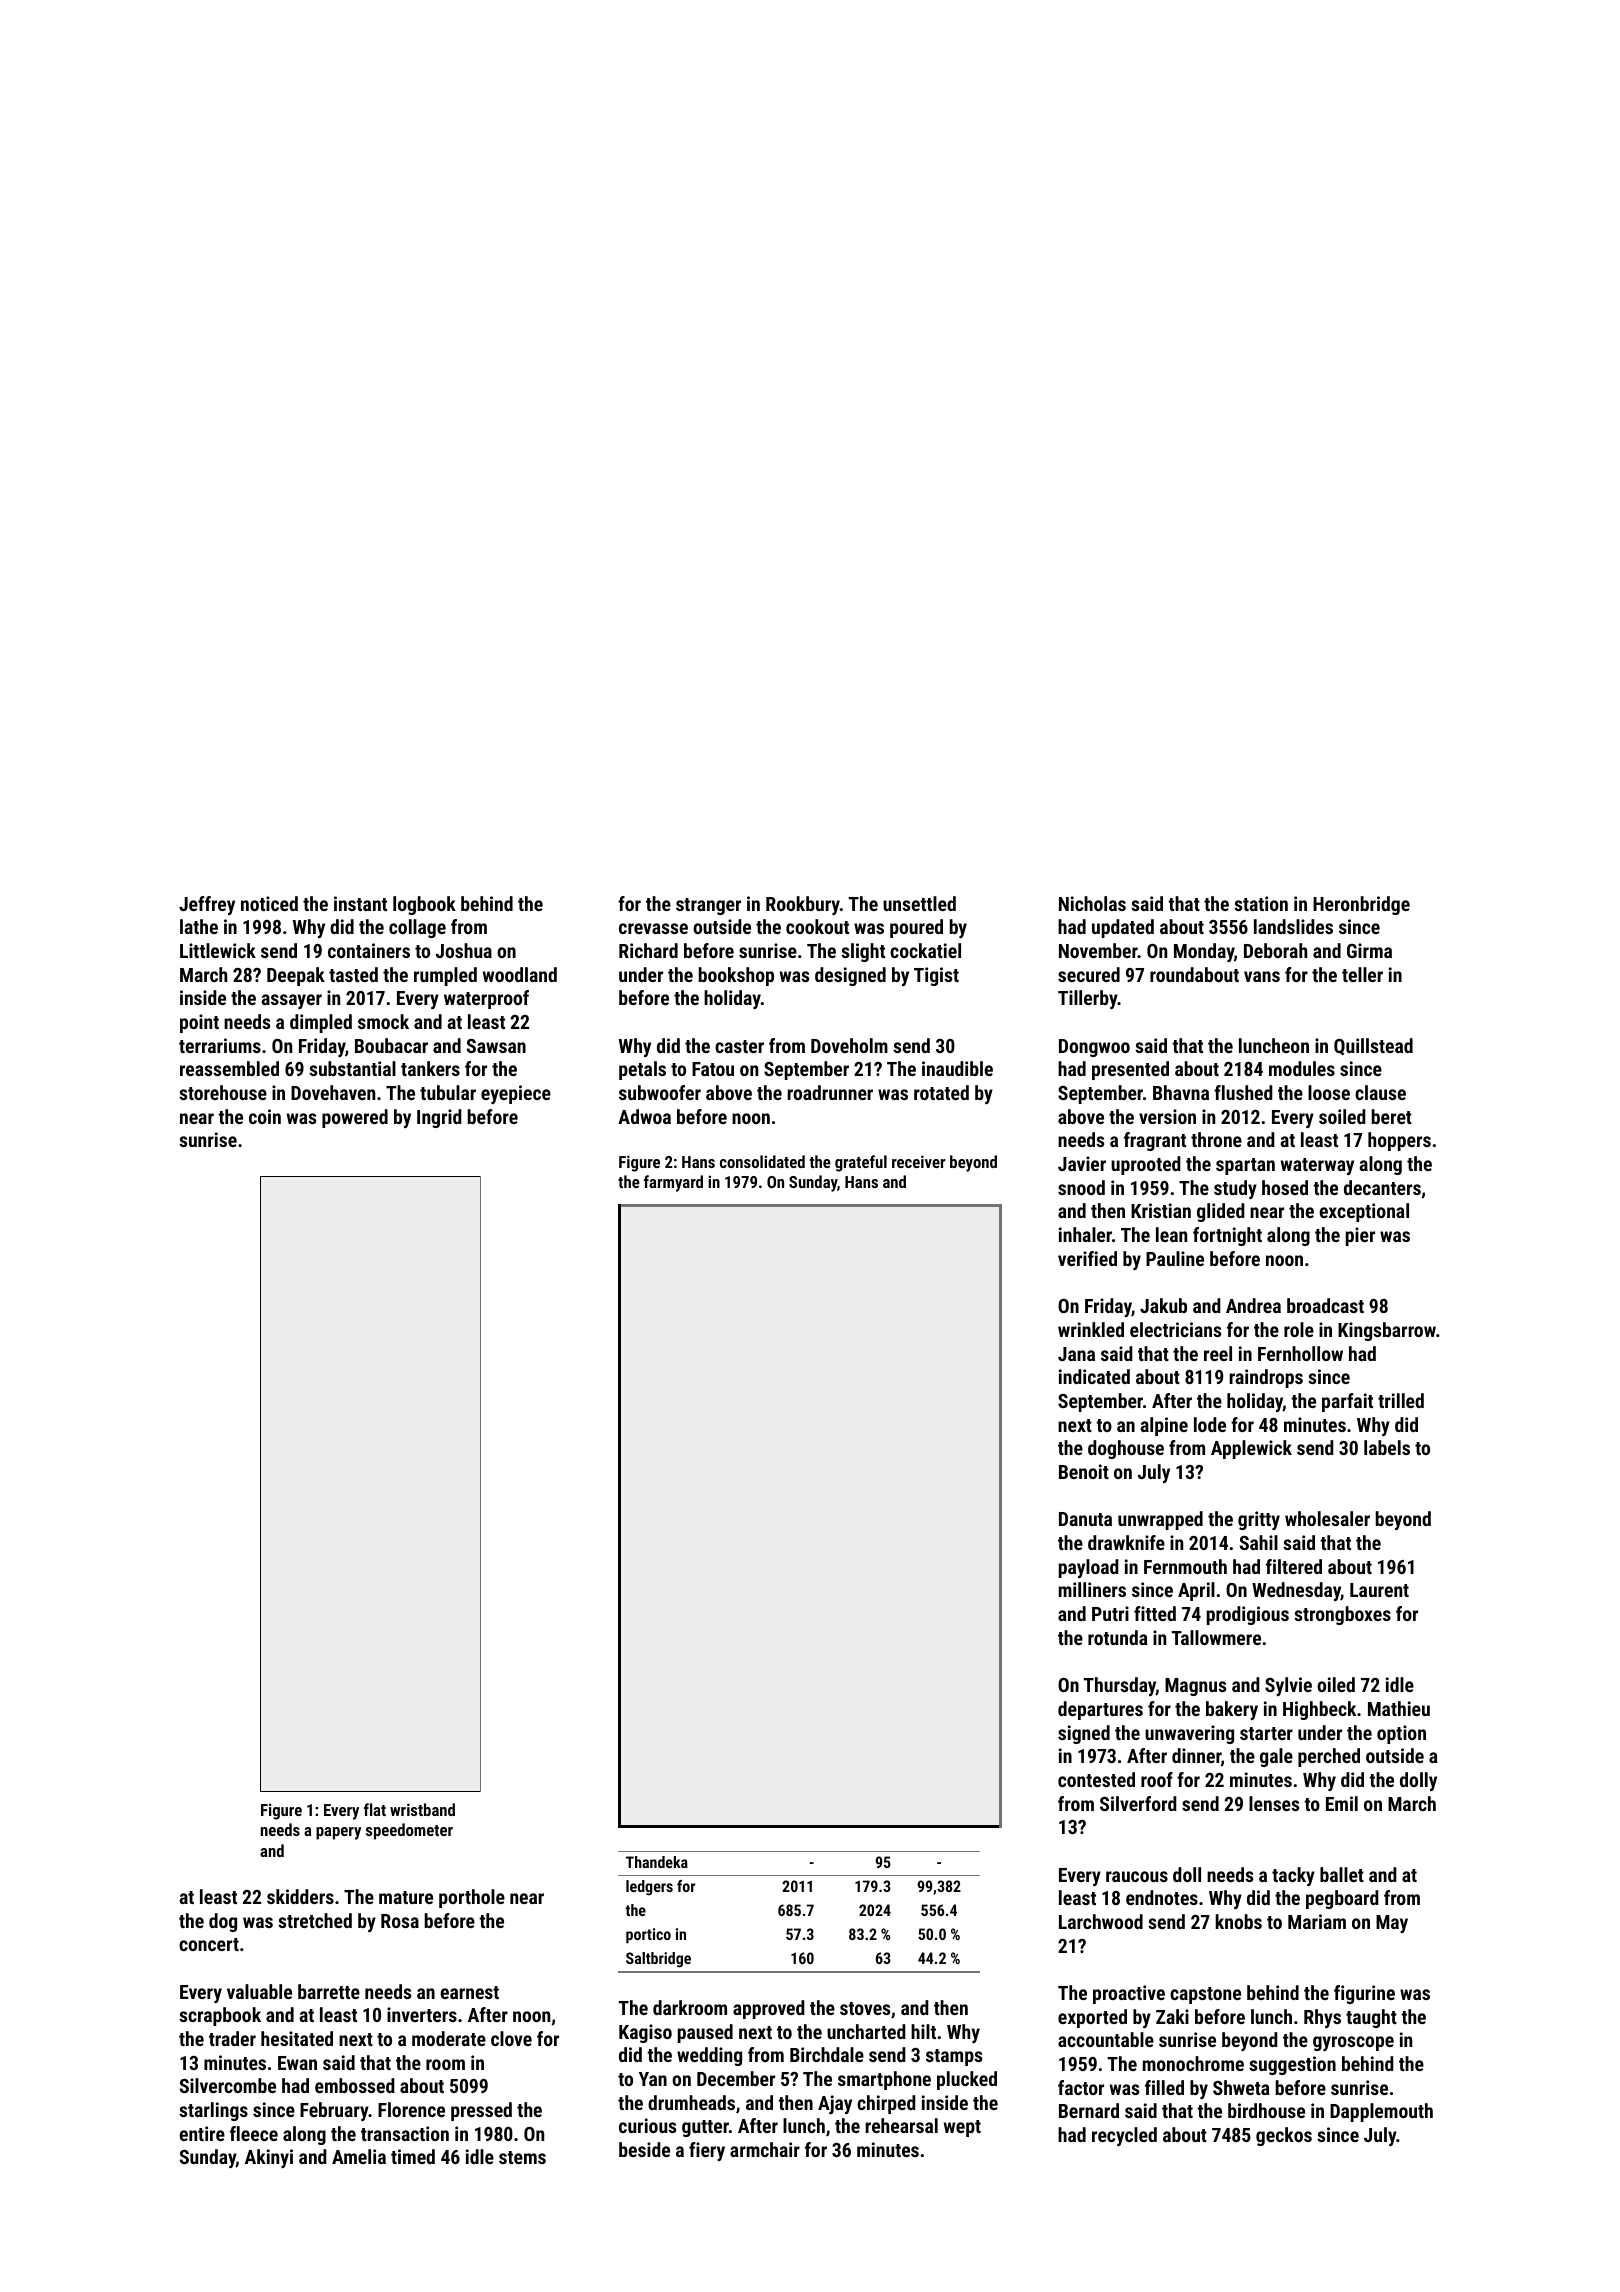  What do you see at coordinates (375, 1809) in the screenshot?
I see `flat` at bounding box center [375, 1809].
